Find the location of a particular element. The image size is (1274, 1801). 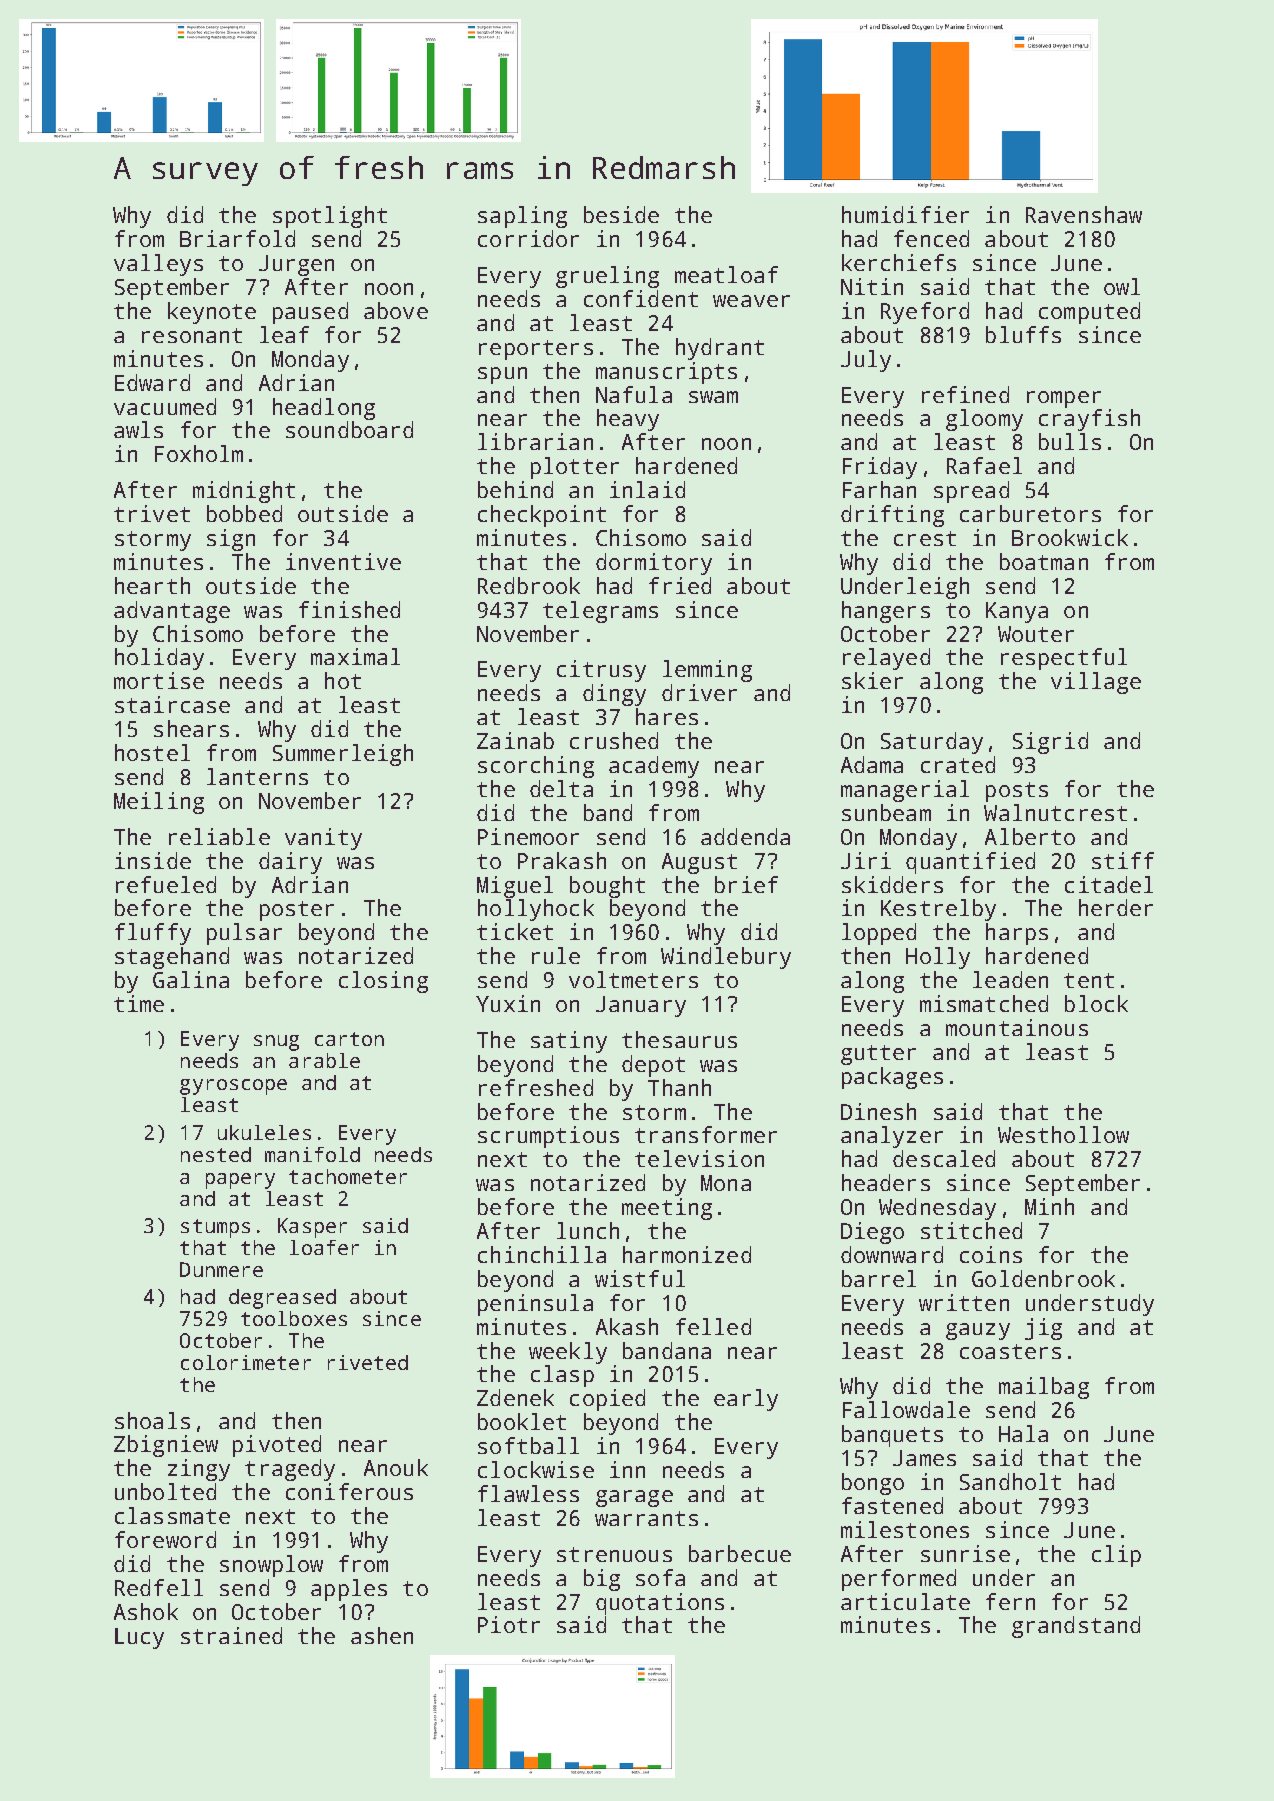

spotlight is located at coordinates (330, 217).
